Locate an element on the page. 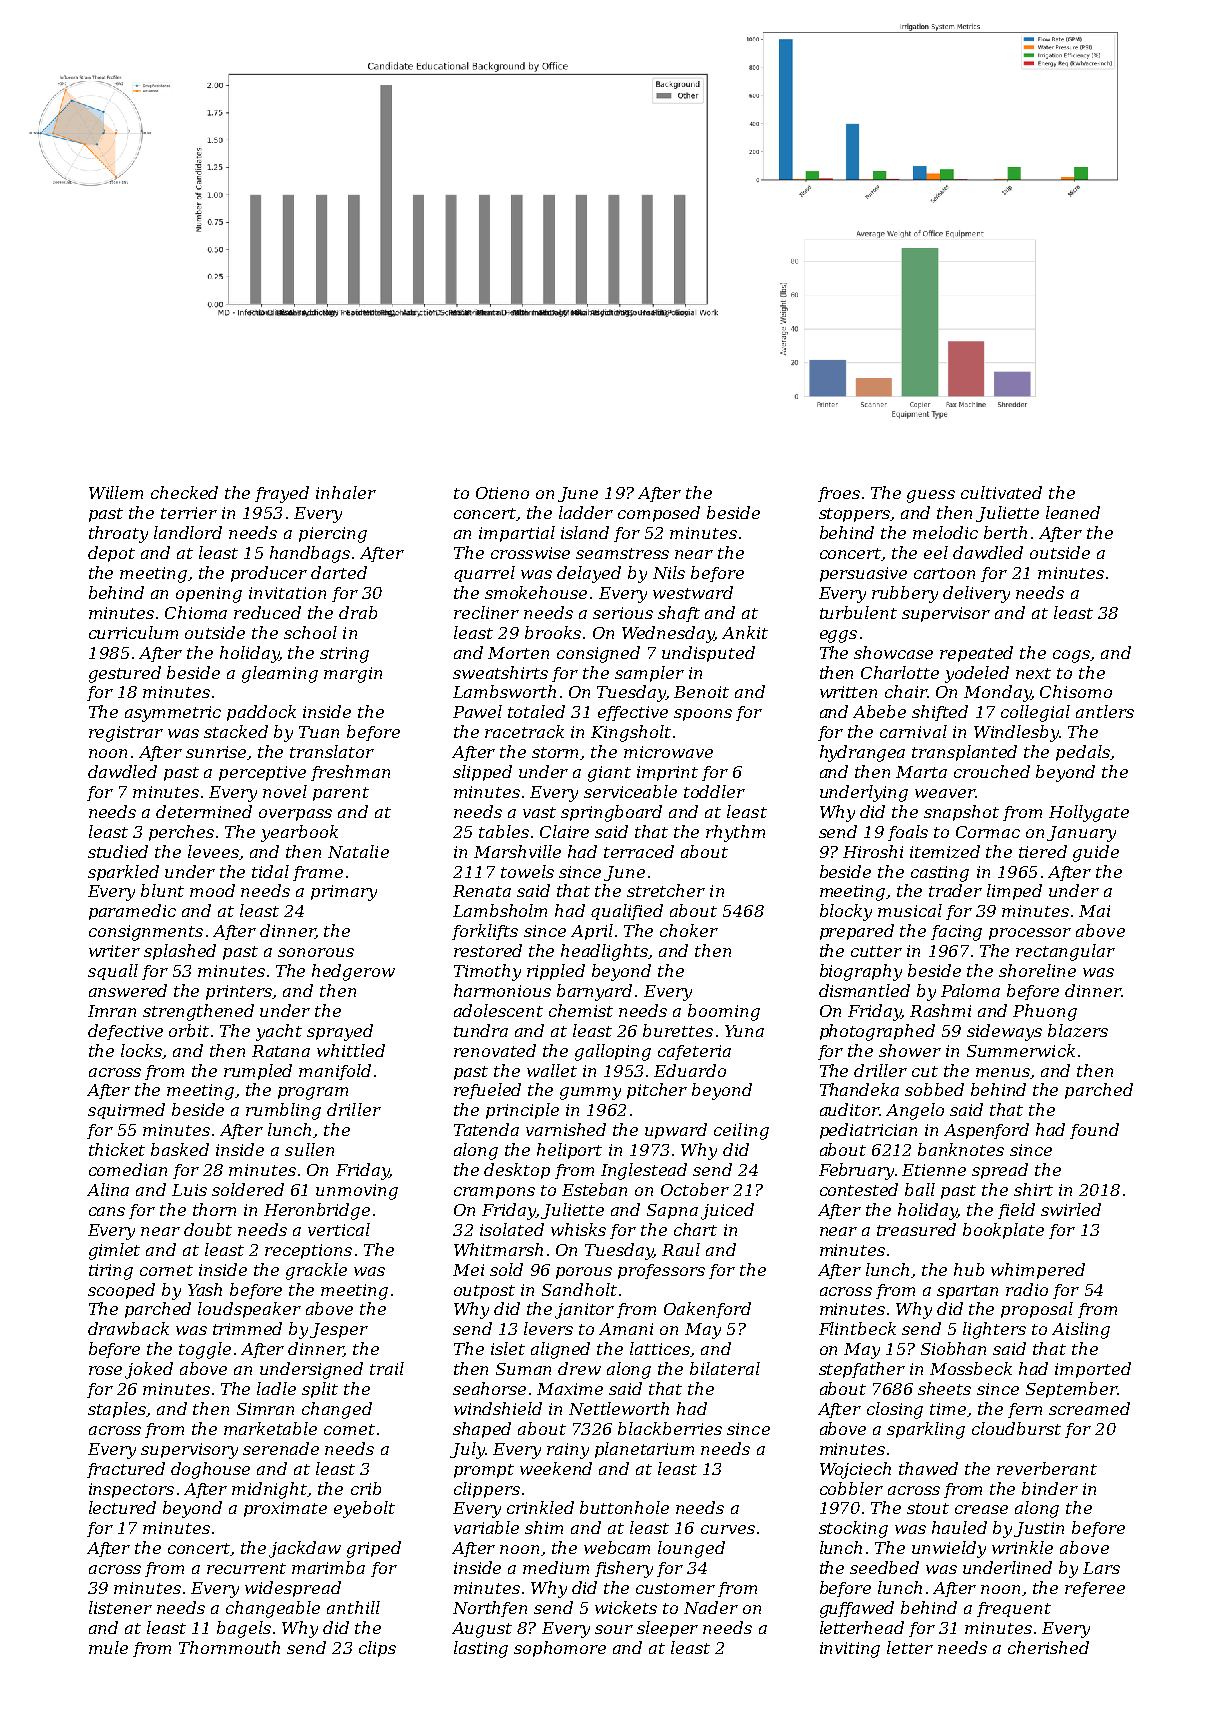  sparkling is located at coordinates (926, 1430).
